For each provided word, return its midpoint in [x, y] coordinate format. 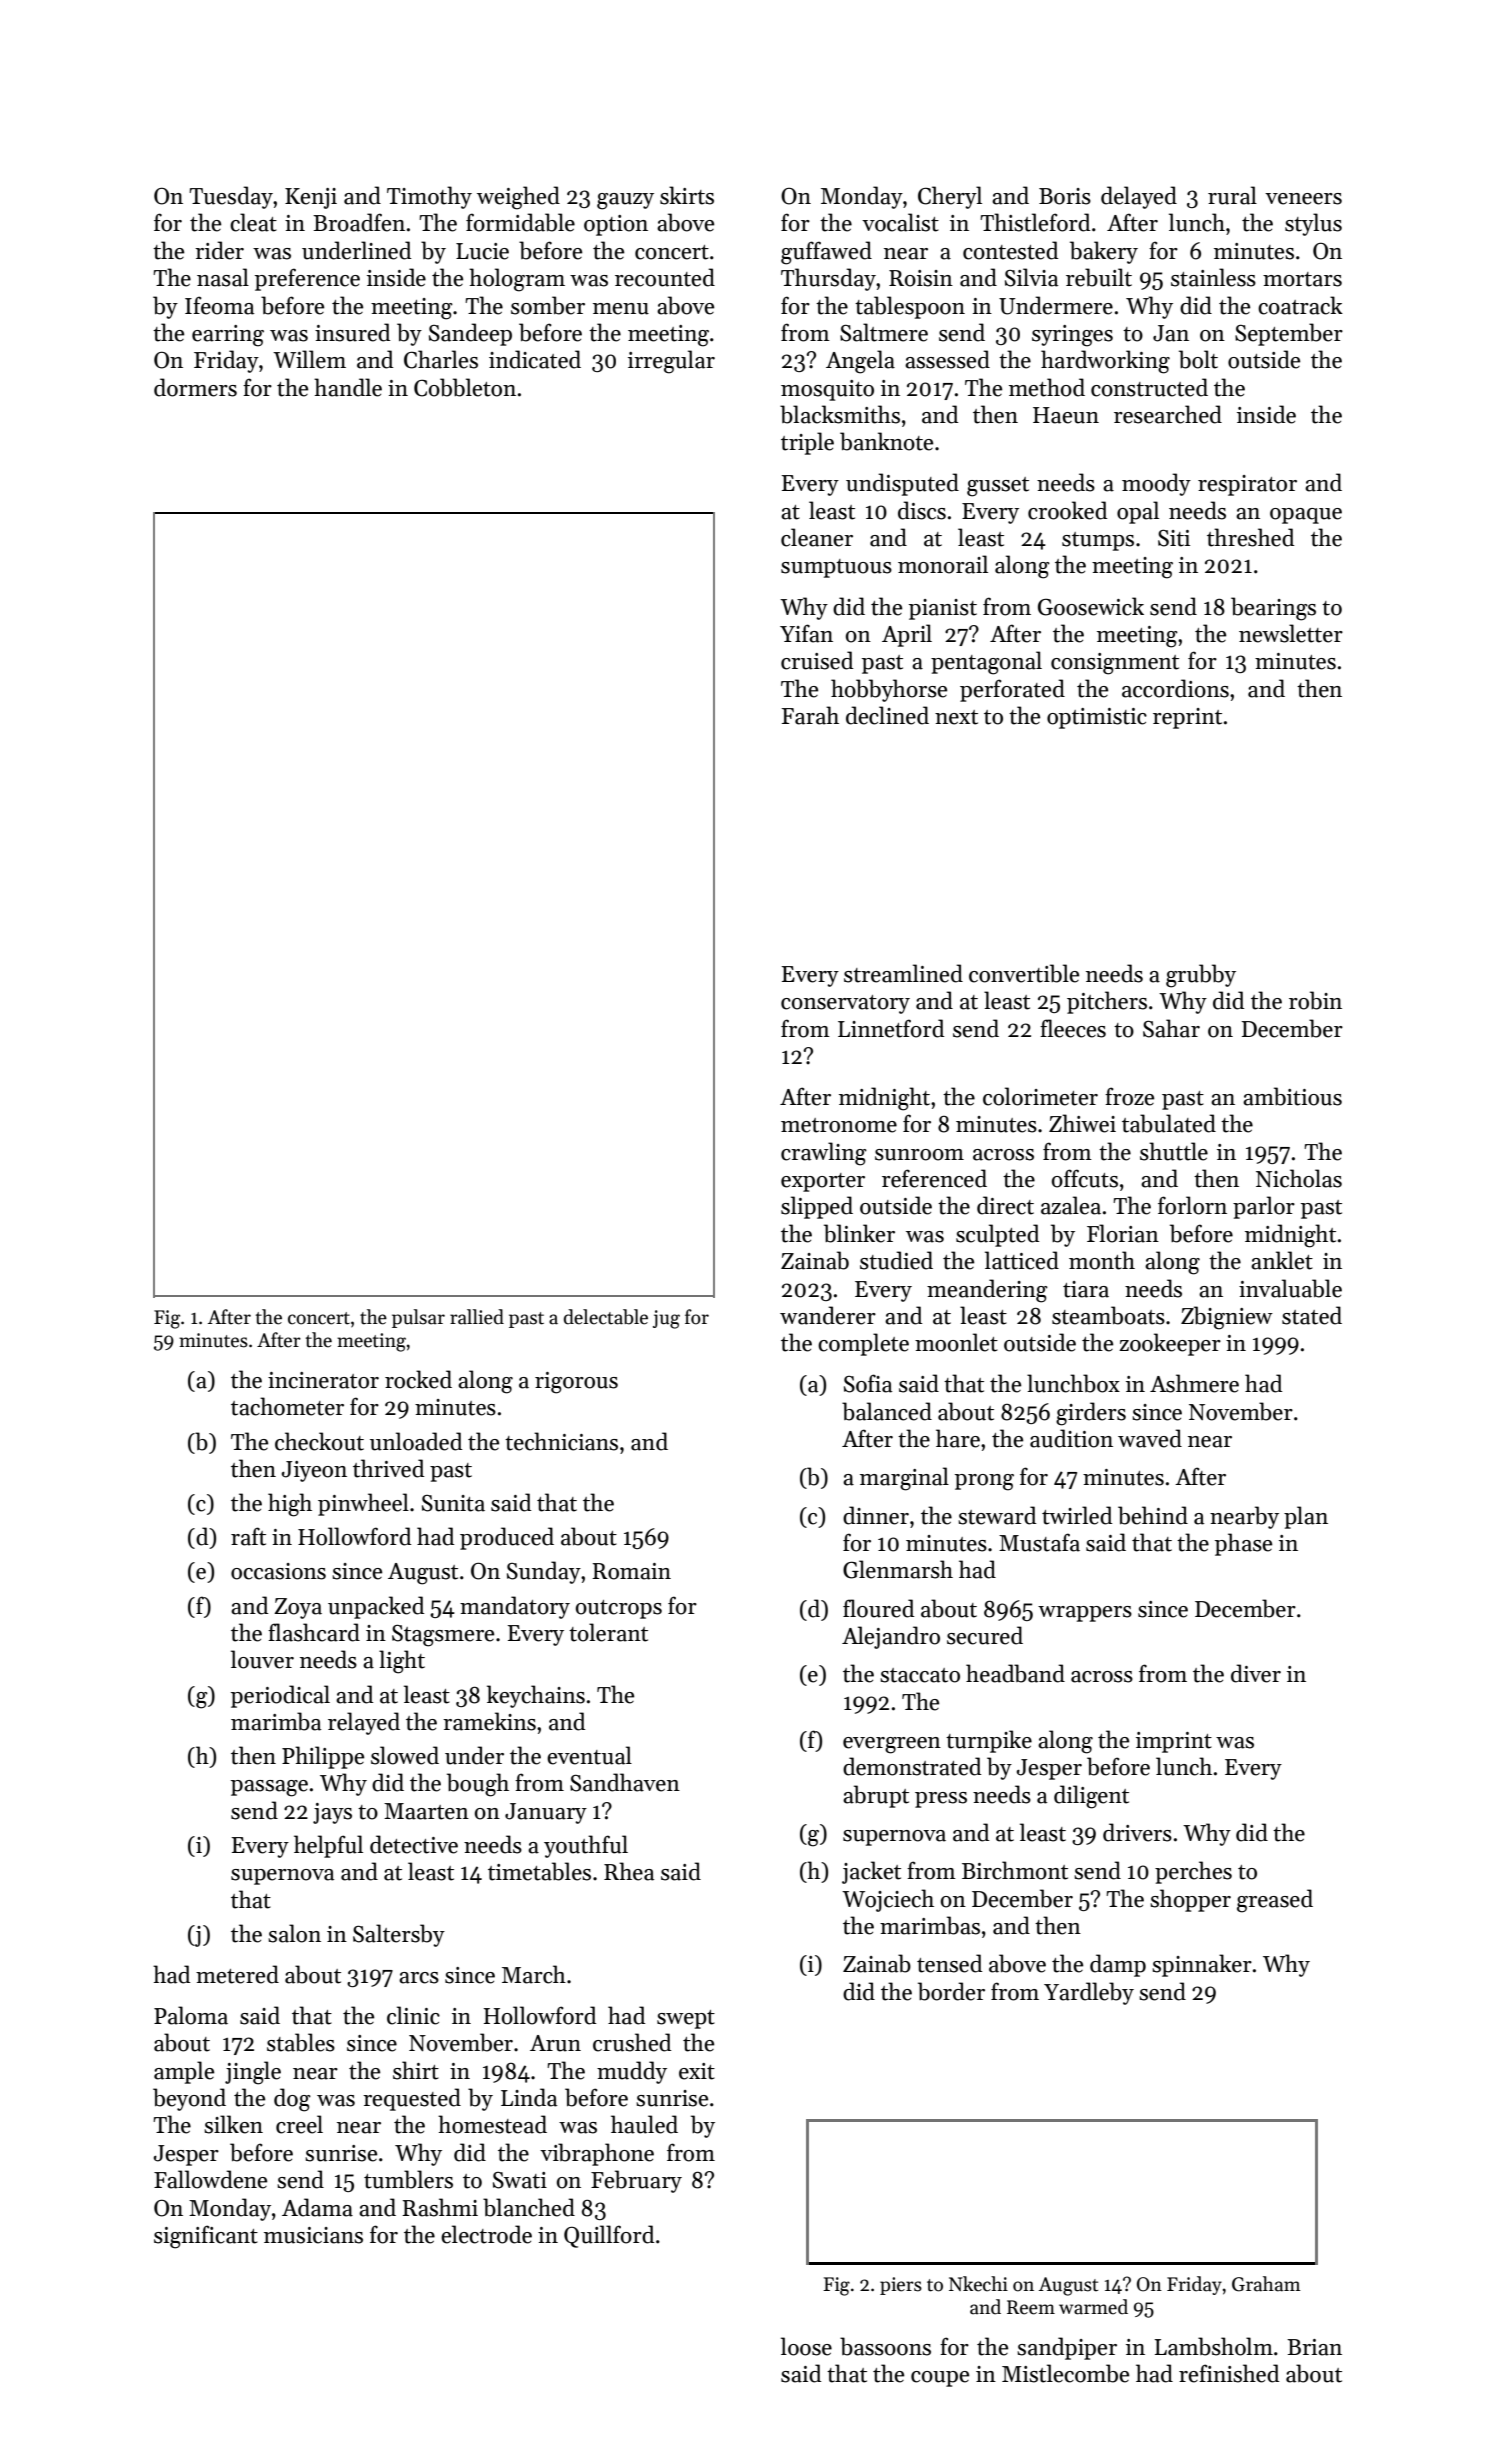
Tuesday [231, 197]
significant [206, 2237]
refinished [1229, 2373]
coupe [940, 2379]
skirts [687, 195]
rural [1232, 195]
